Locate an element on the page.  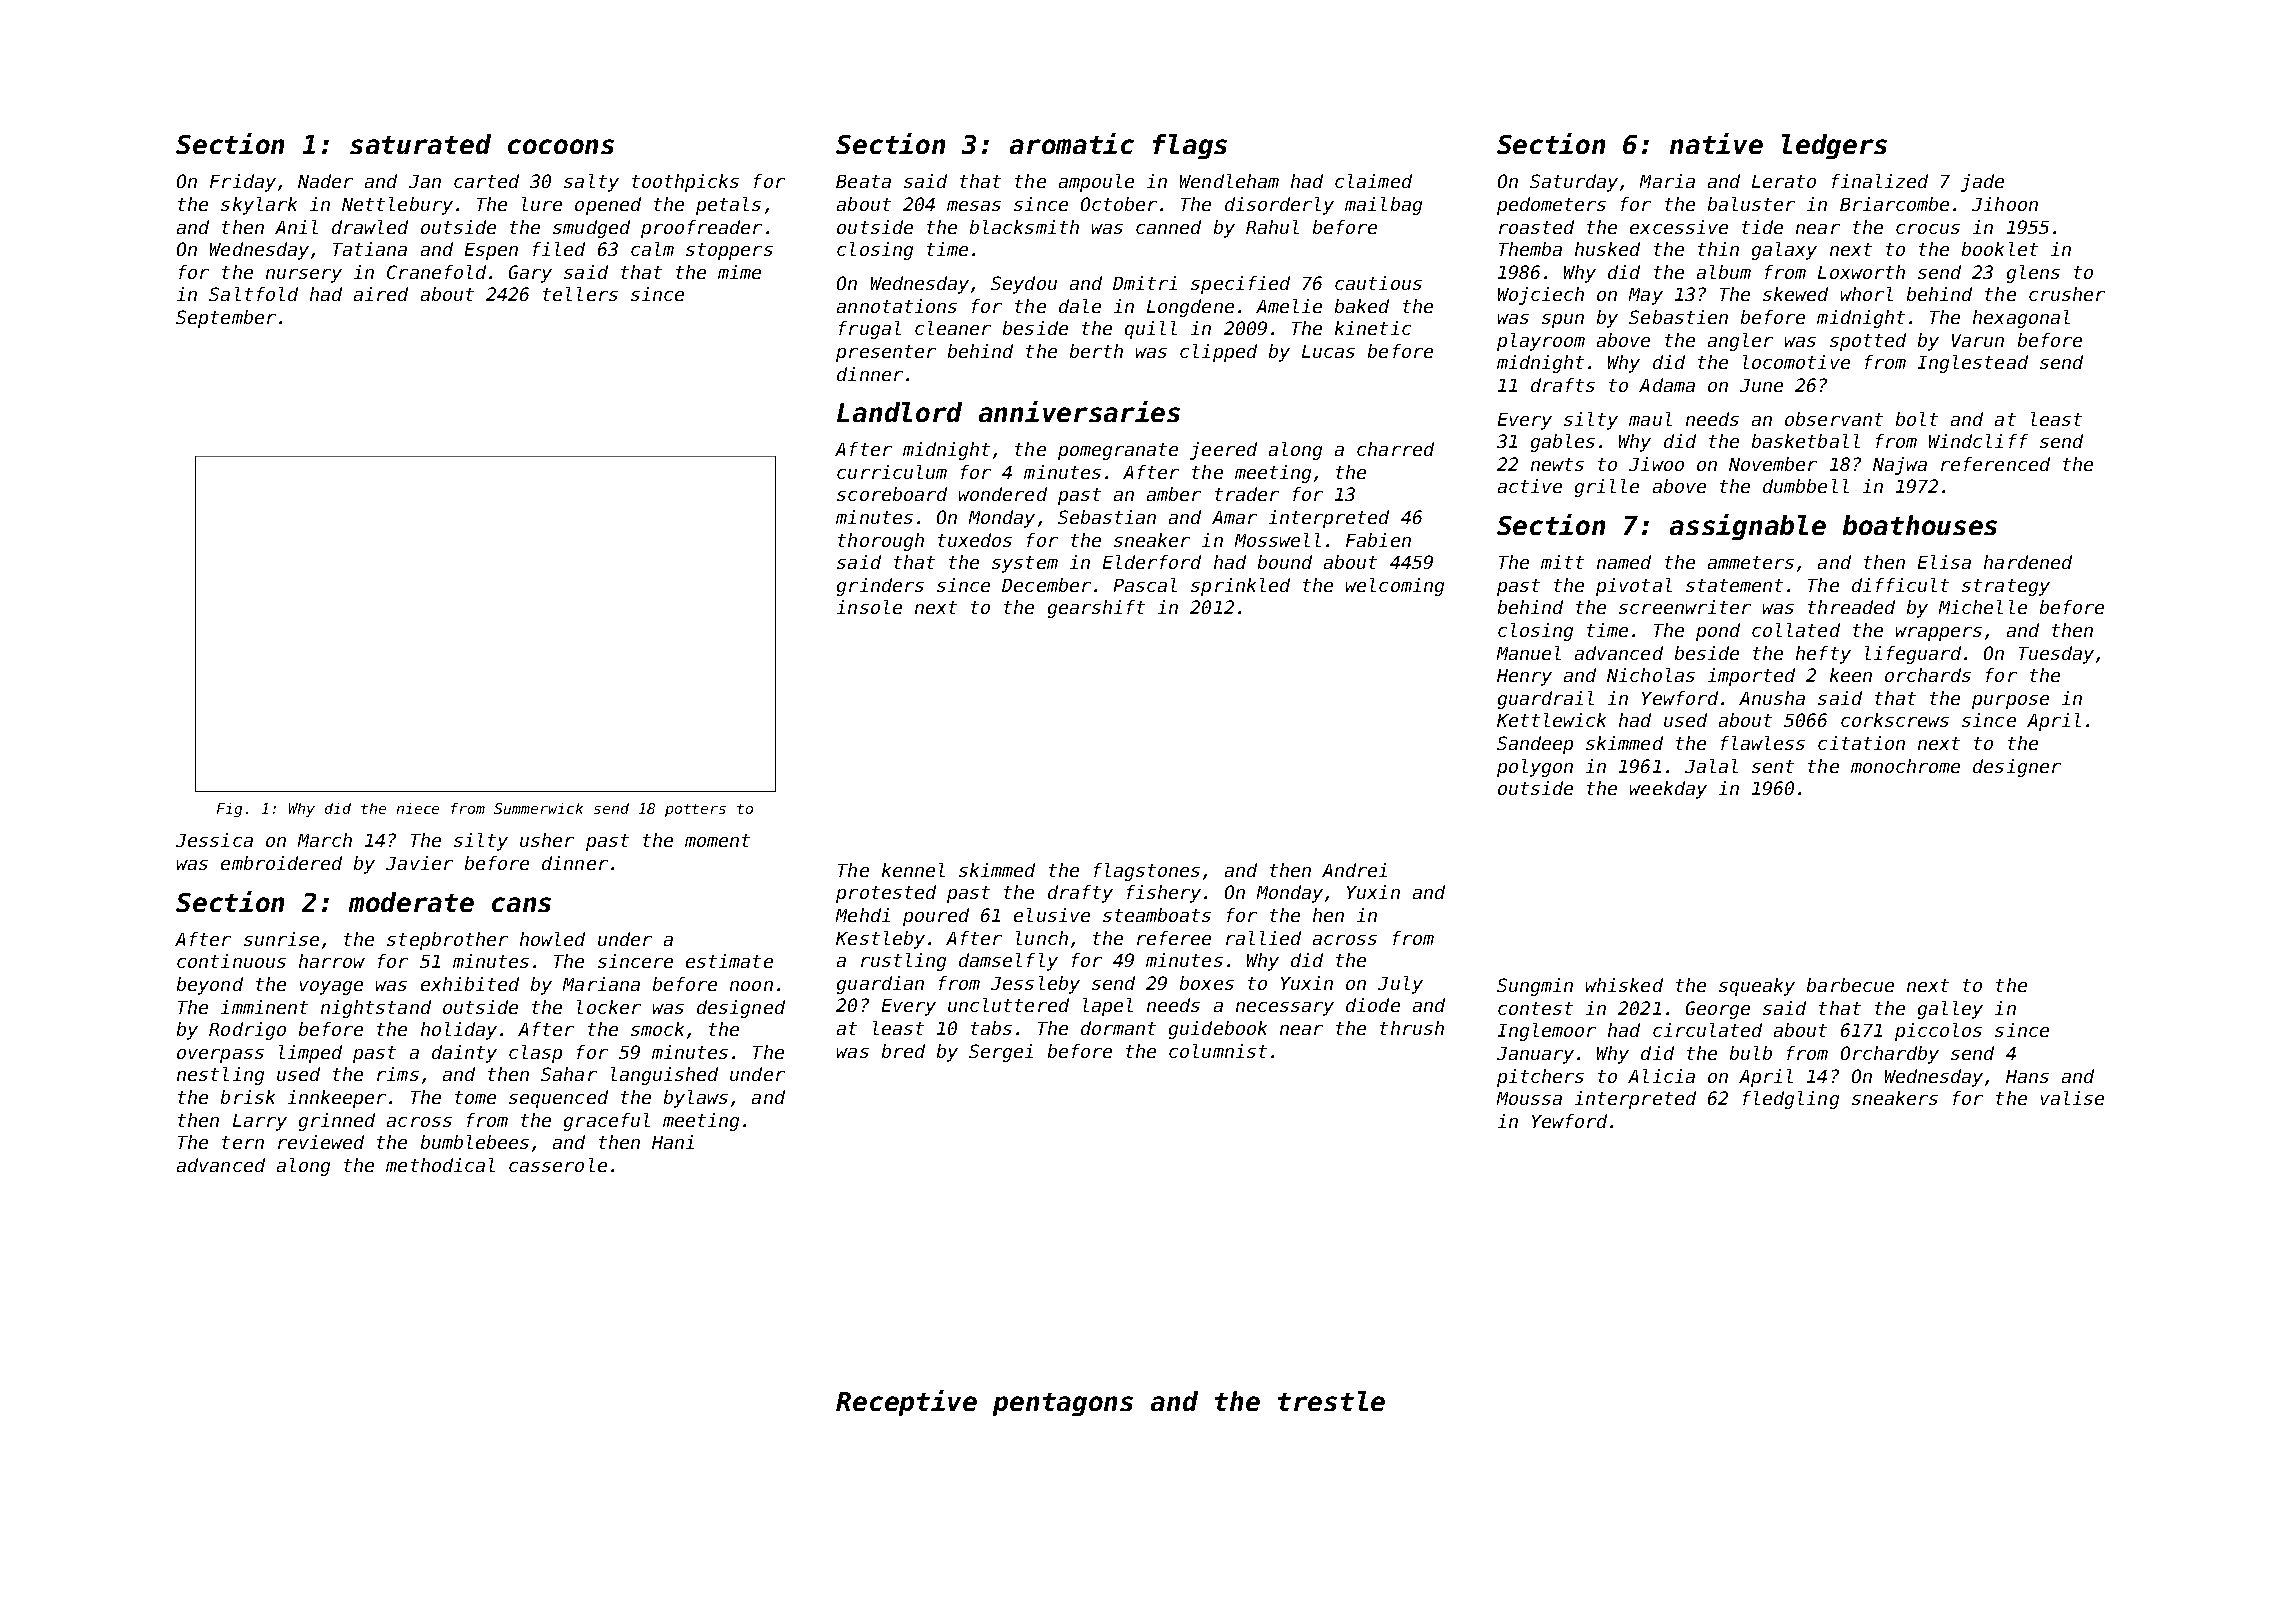
charred is located at coordinates (1395, 449).
